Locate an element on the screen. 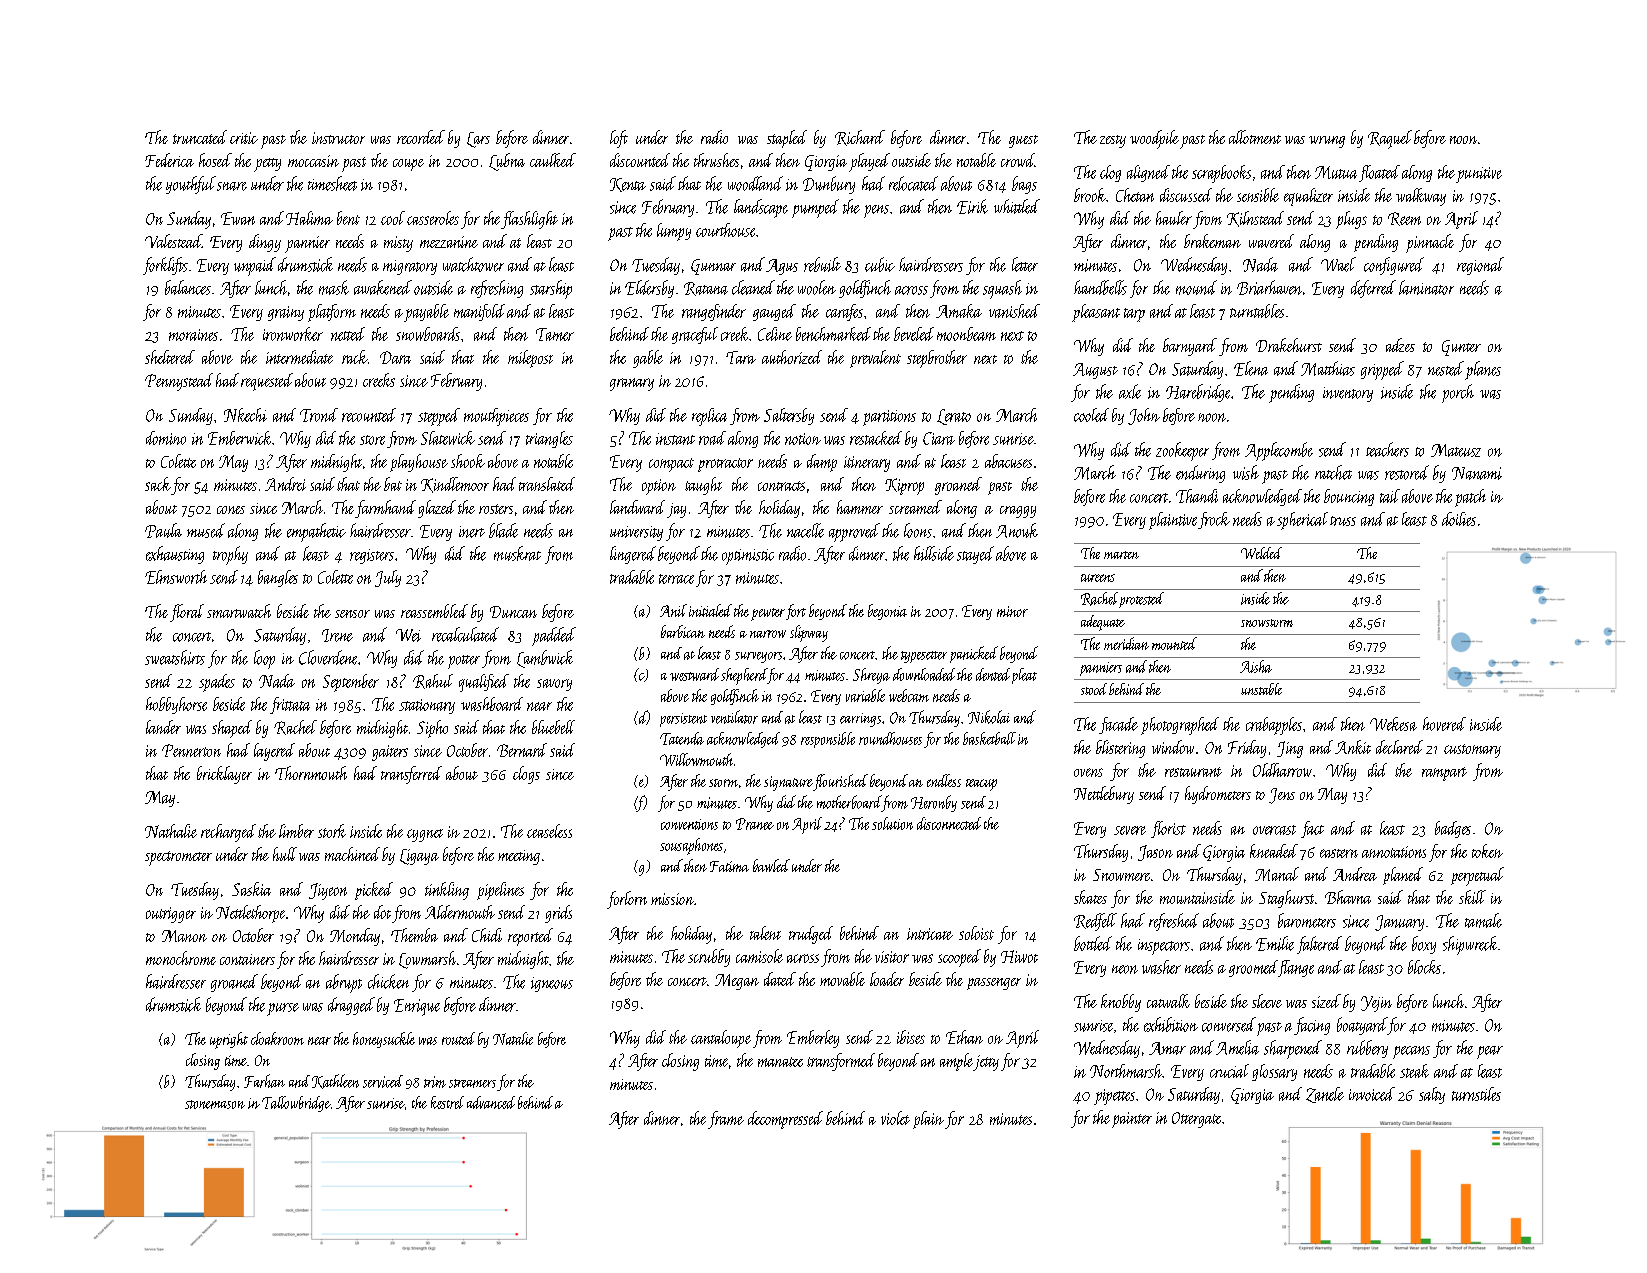 The image size is (1647, 1273). ample is located at coordinates (956, 1062).
